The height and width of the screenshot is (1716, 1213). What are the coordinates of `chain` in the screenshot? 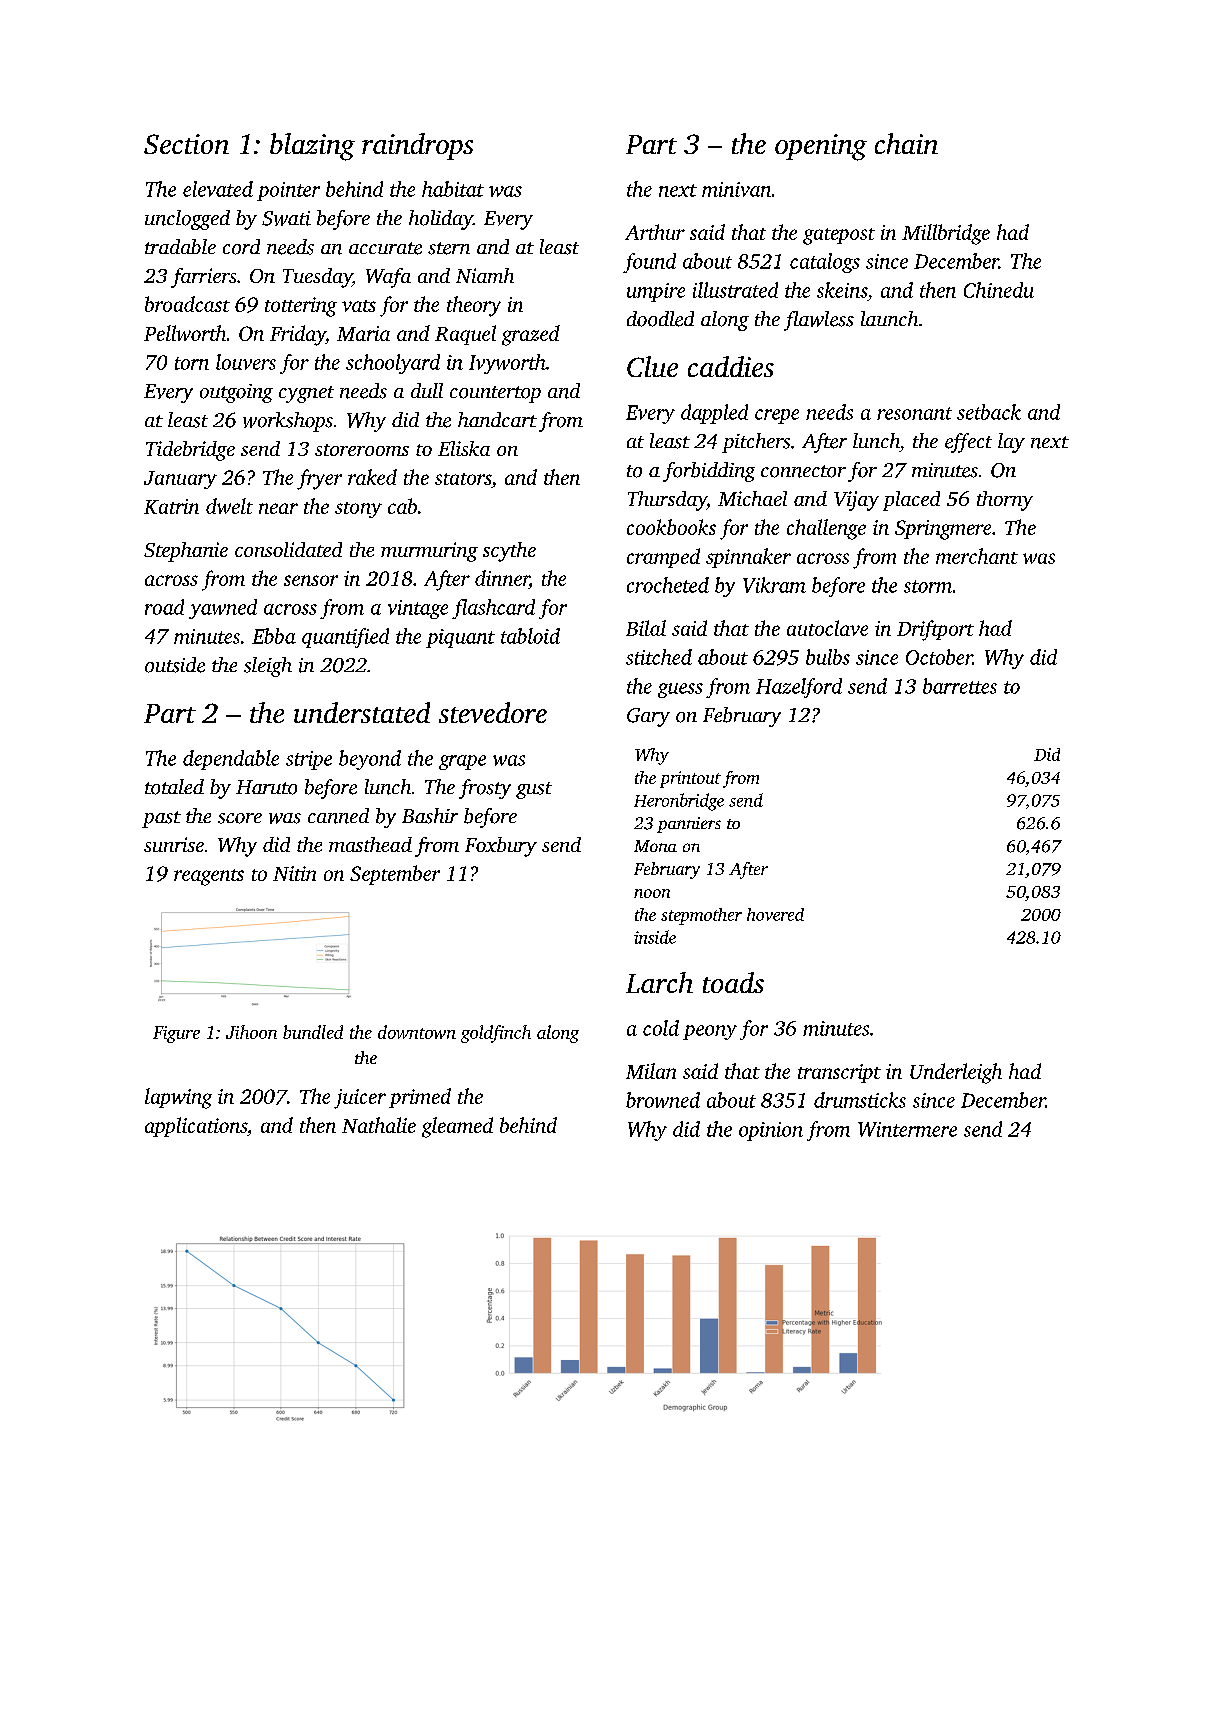 It's located at (906, 143).
